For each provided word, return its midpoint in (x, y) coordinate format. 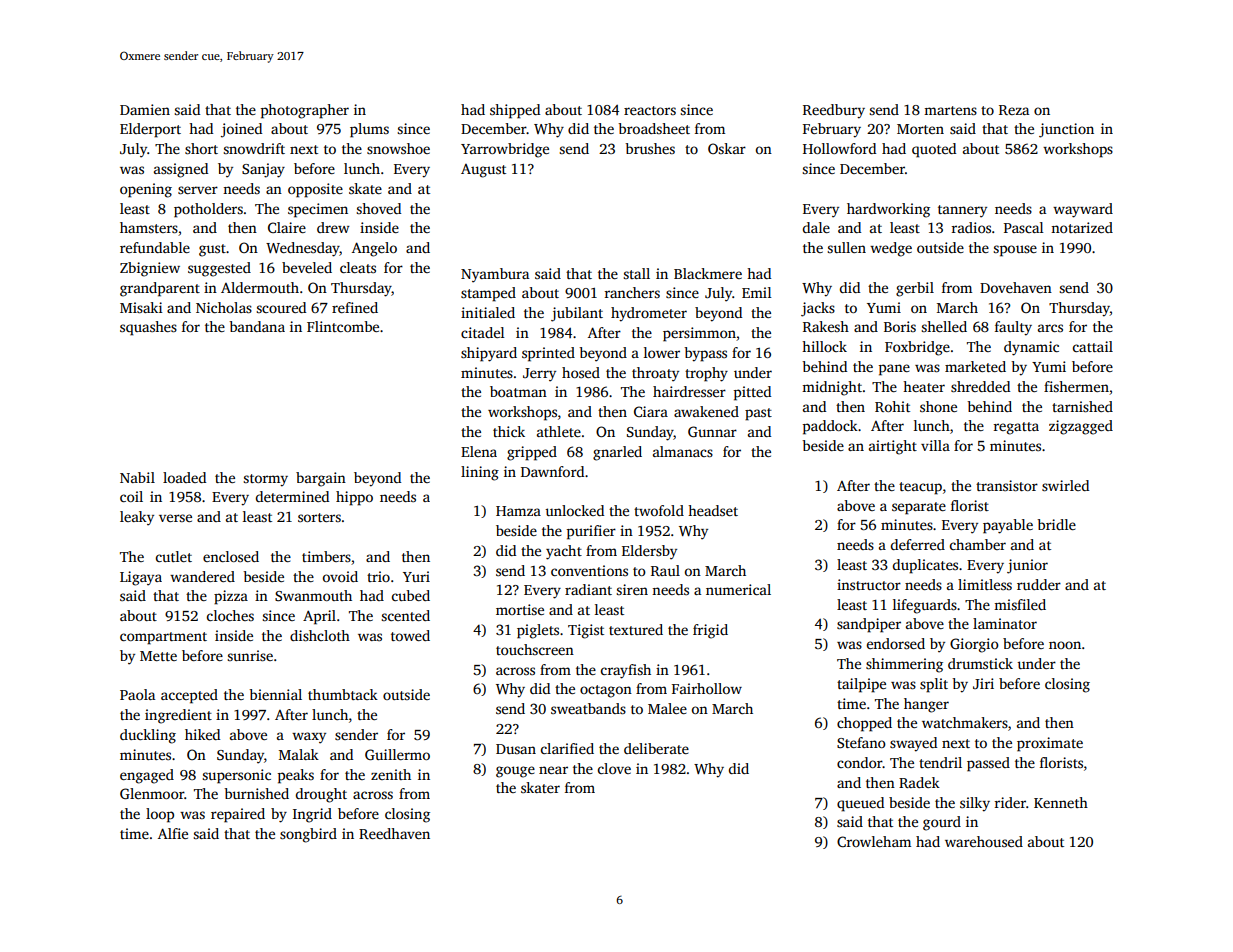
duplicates (925, 566)
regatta (1016, 428)
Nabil (137, 477)
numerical (738, 589)
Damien (145, 109)
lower (662, 352)
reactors (650, 110)
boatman (518, 391)
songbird (308, 835)
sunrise (250, 655)
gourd (942, 823)
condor (859, 762)
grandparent (160, 289)
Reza (1014, 110)
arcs (1050, 328)
